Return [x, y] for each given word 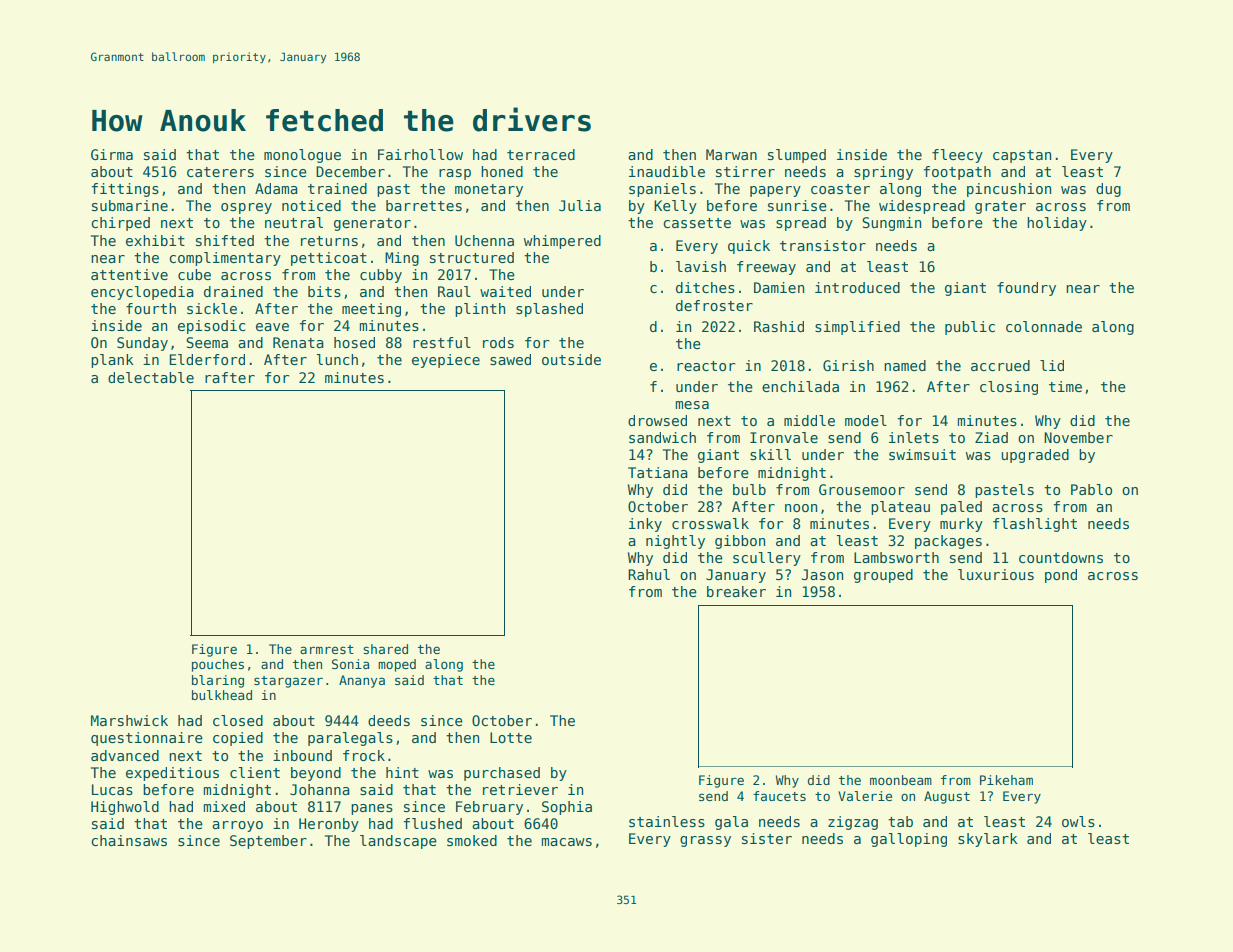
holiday [1057, 224]
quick [749, 247]
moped [397, 665]
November [1078, 437]
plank [113, 361]
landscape [398, 842]
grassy [705, 841]
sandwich [662, 437]
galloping [909, 840]
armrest [327, 649]
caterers [220, 172]
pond [1061, 576]
